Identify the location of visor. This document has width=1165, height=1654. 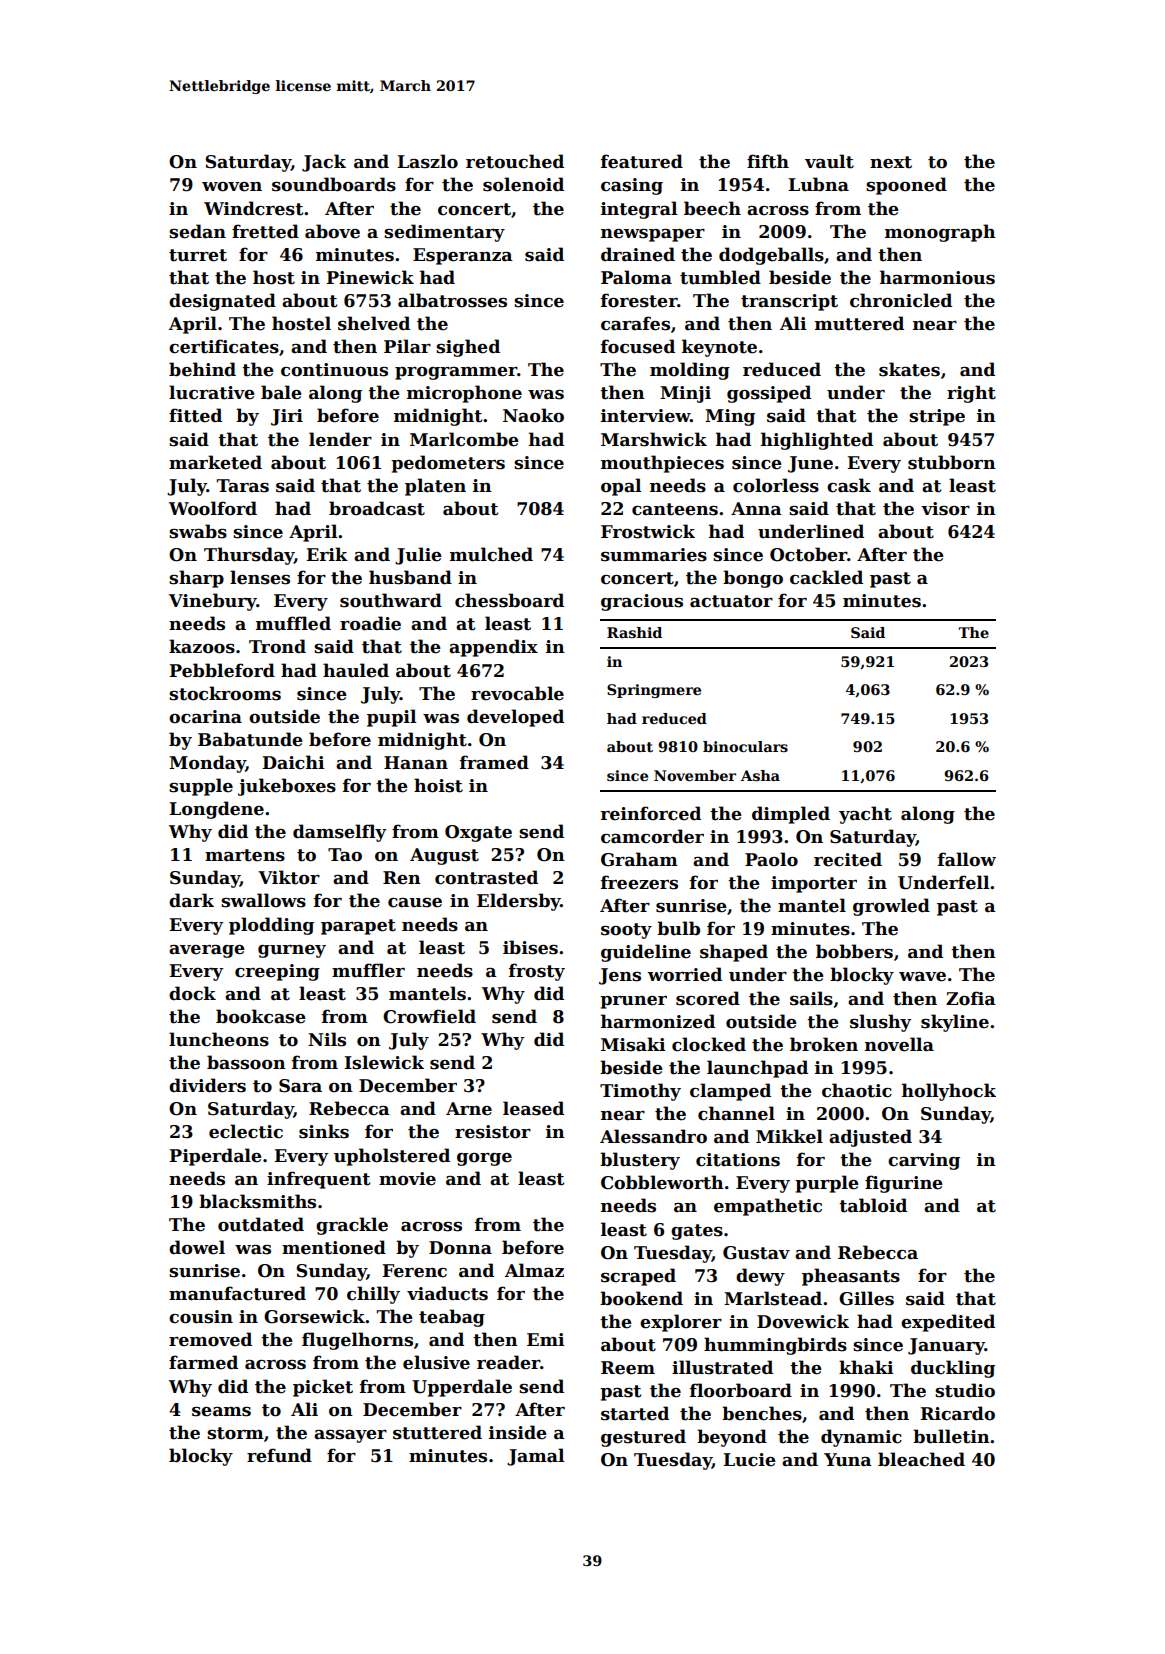
(945, 509).
